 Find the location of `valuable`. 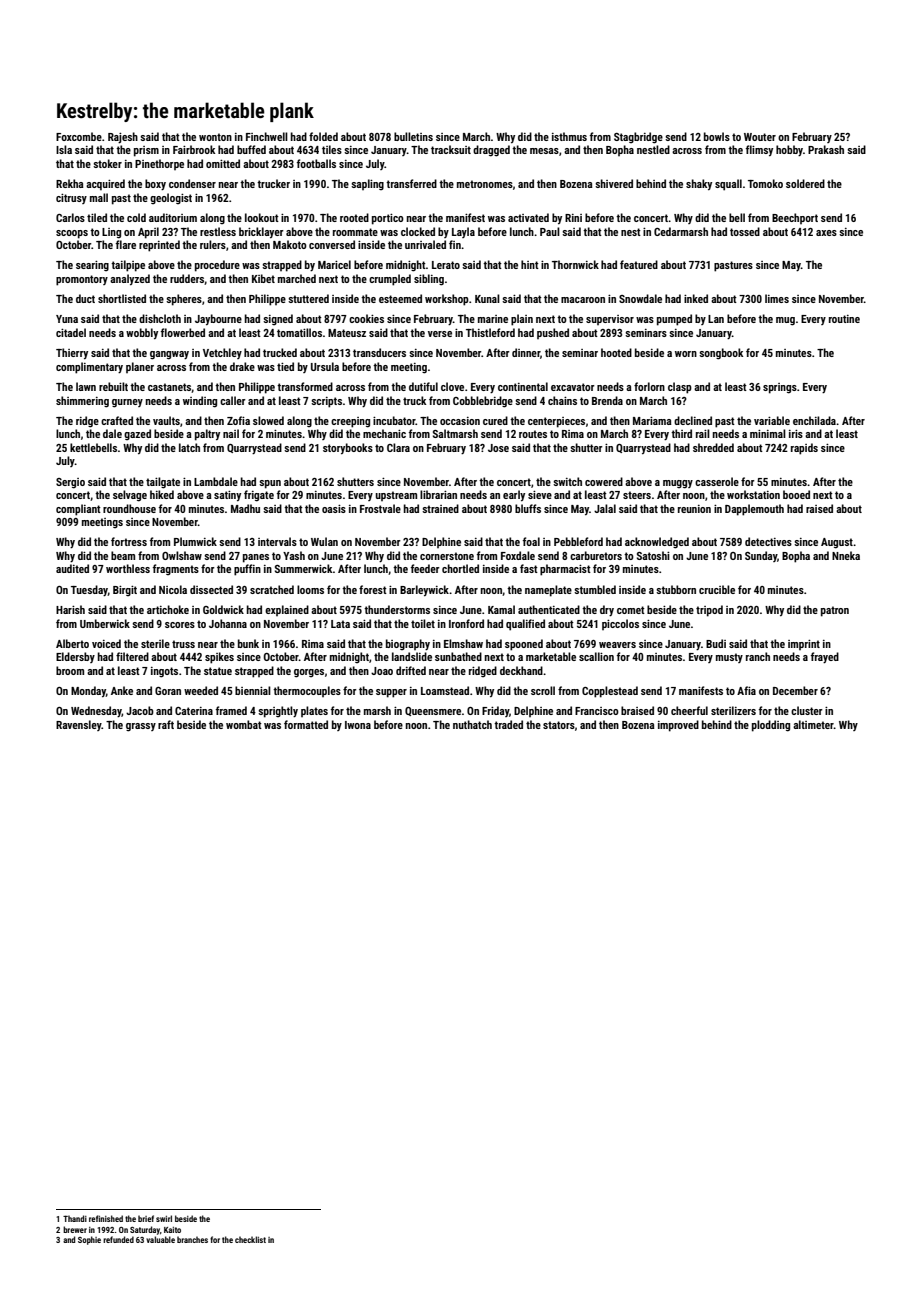

valuable is located at coordinates (160, 1239).
